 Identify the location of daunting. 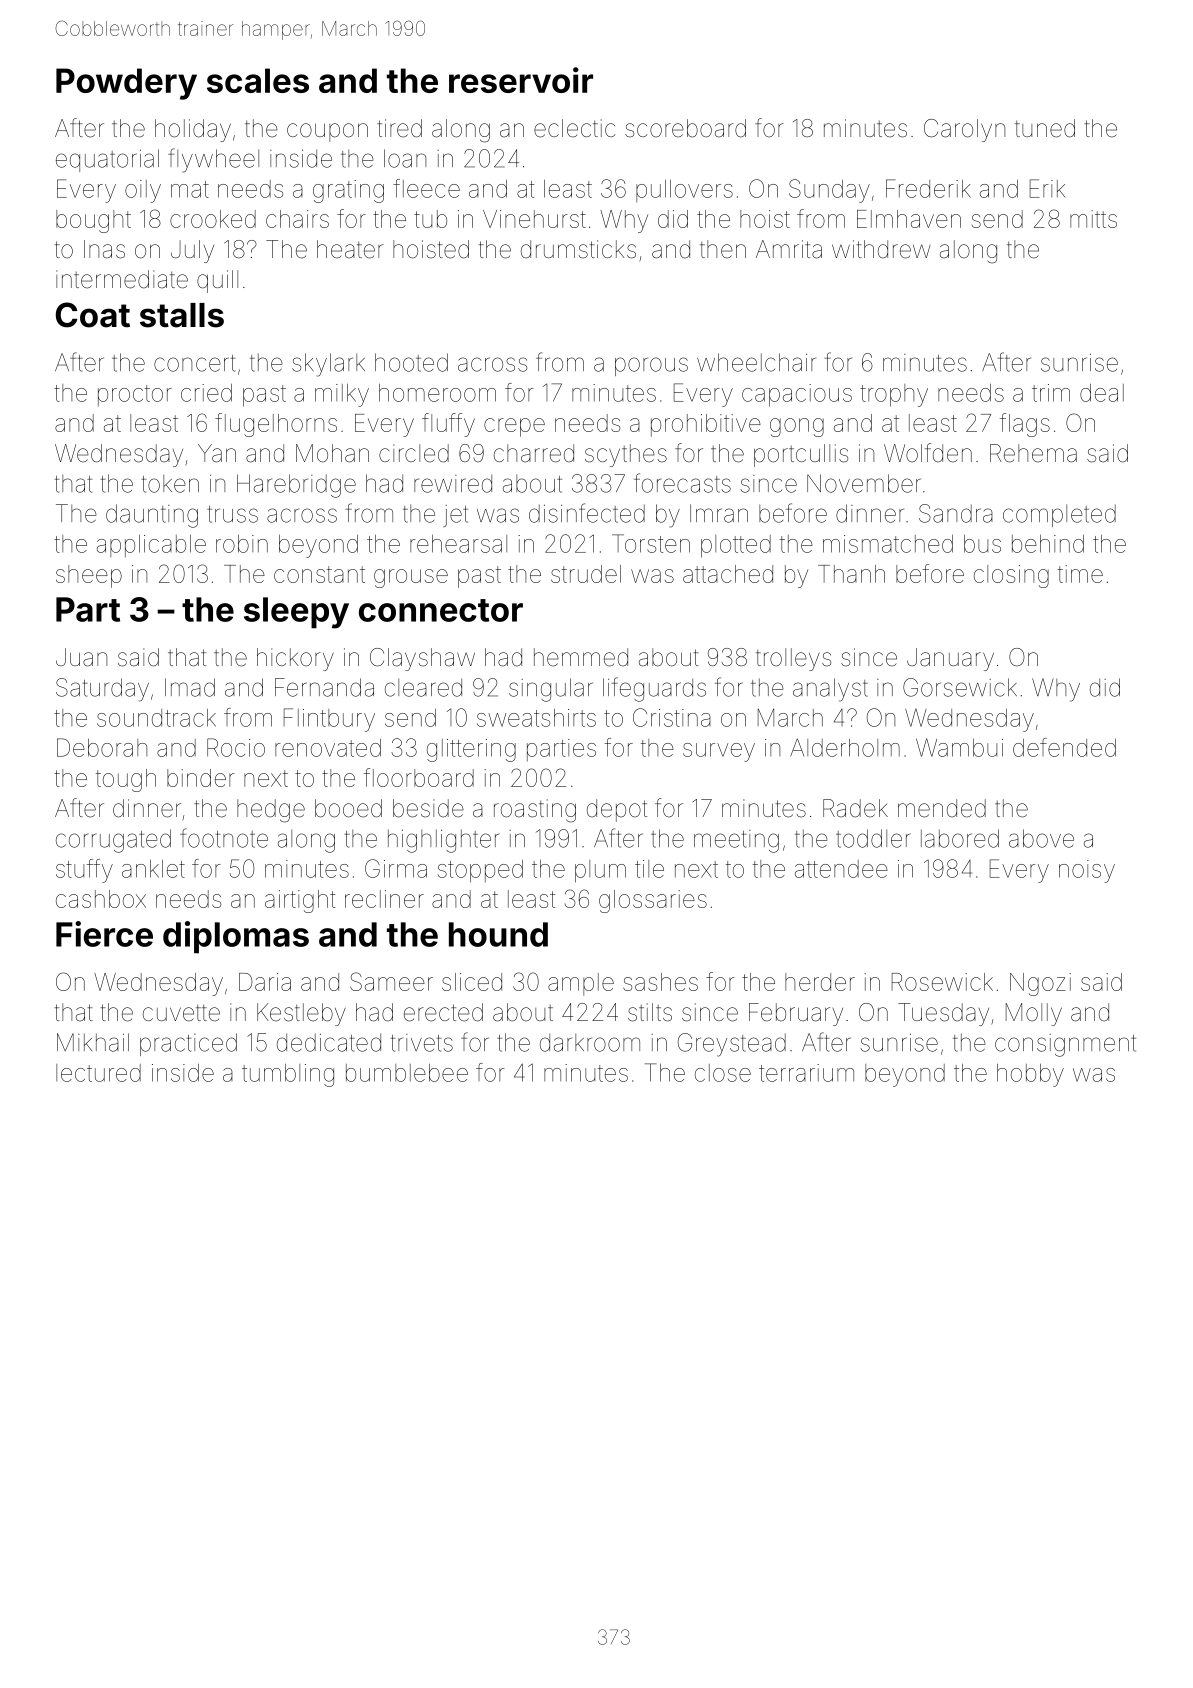
(152, 516).
